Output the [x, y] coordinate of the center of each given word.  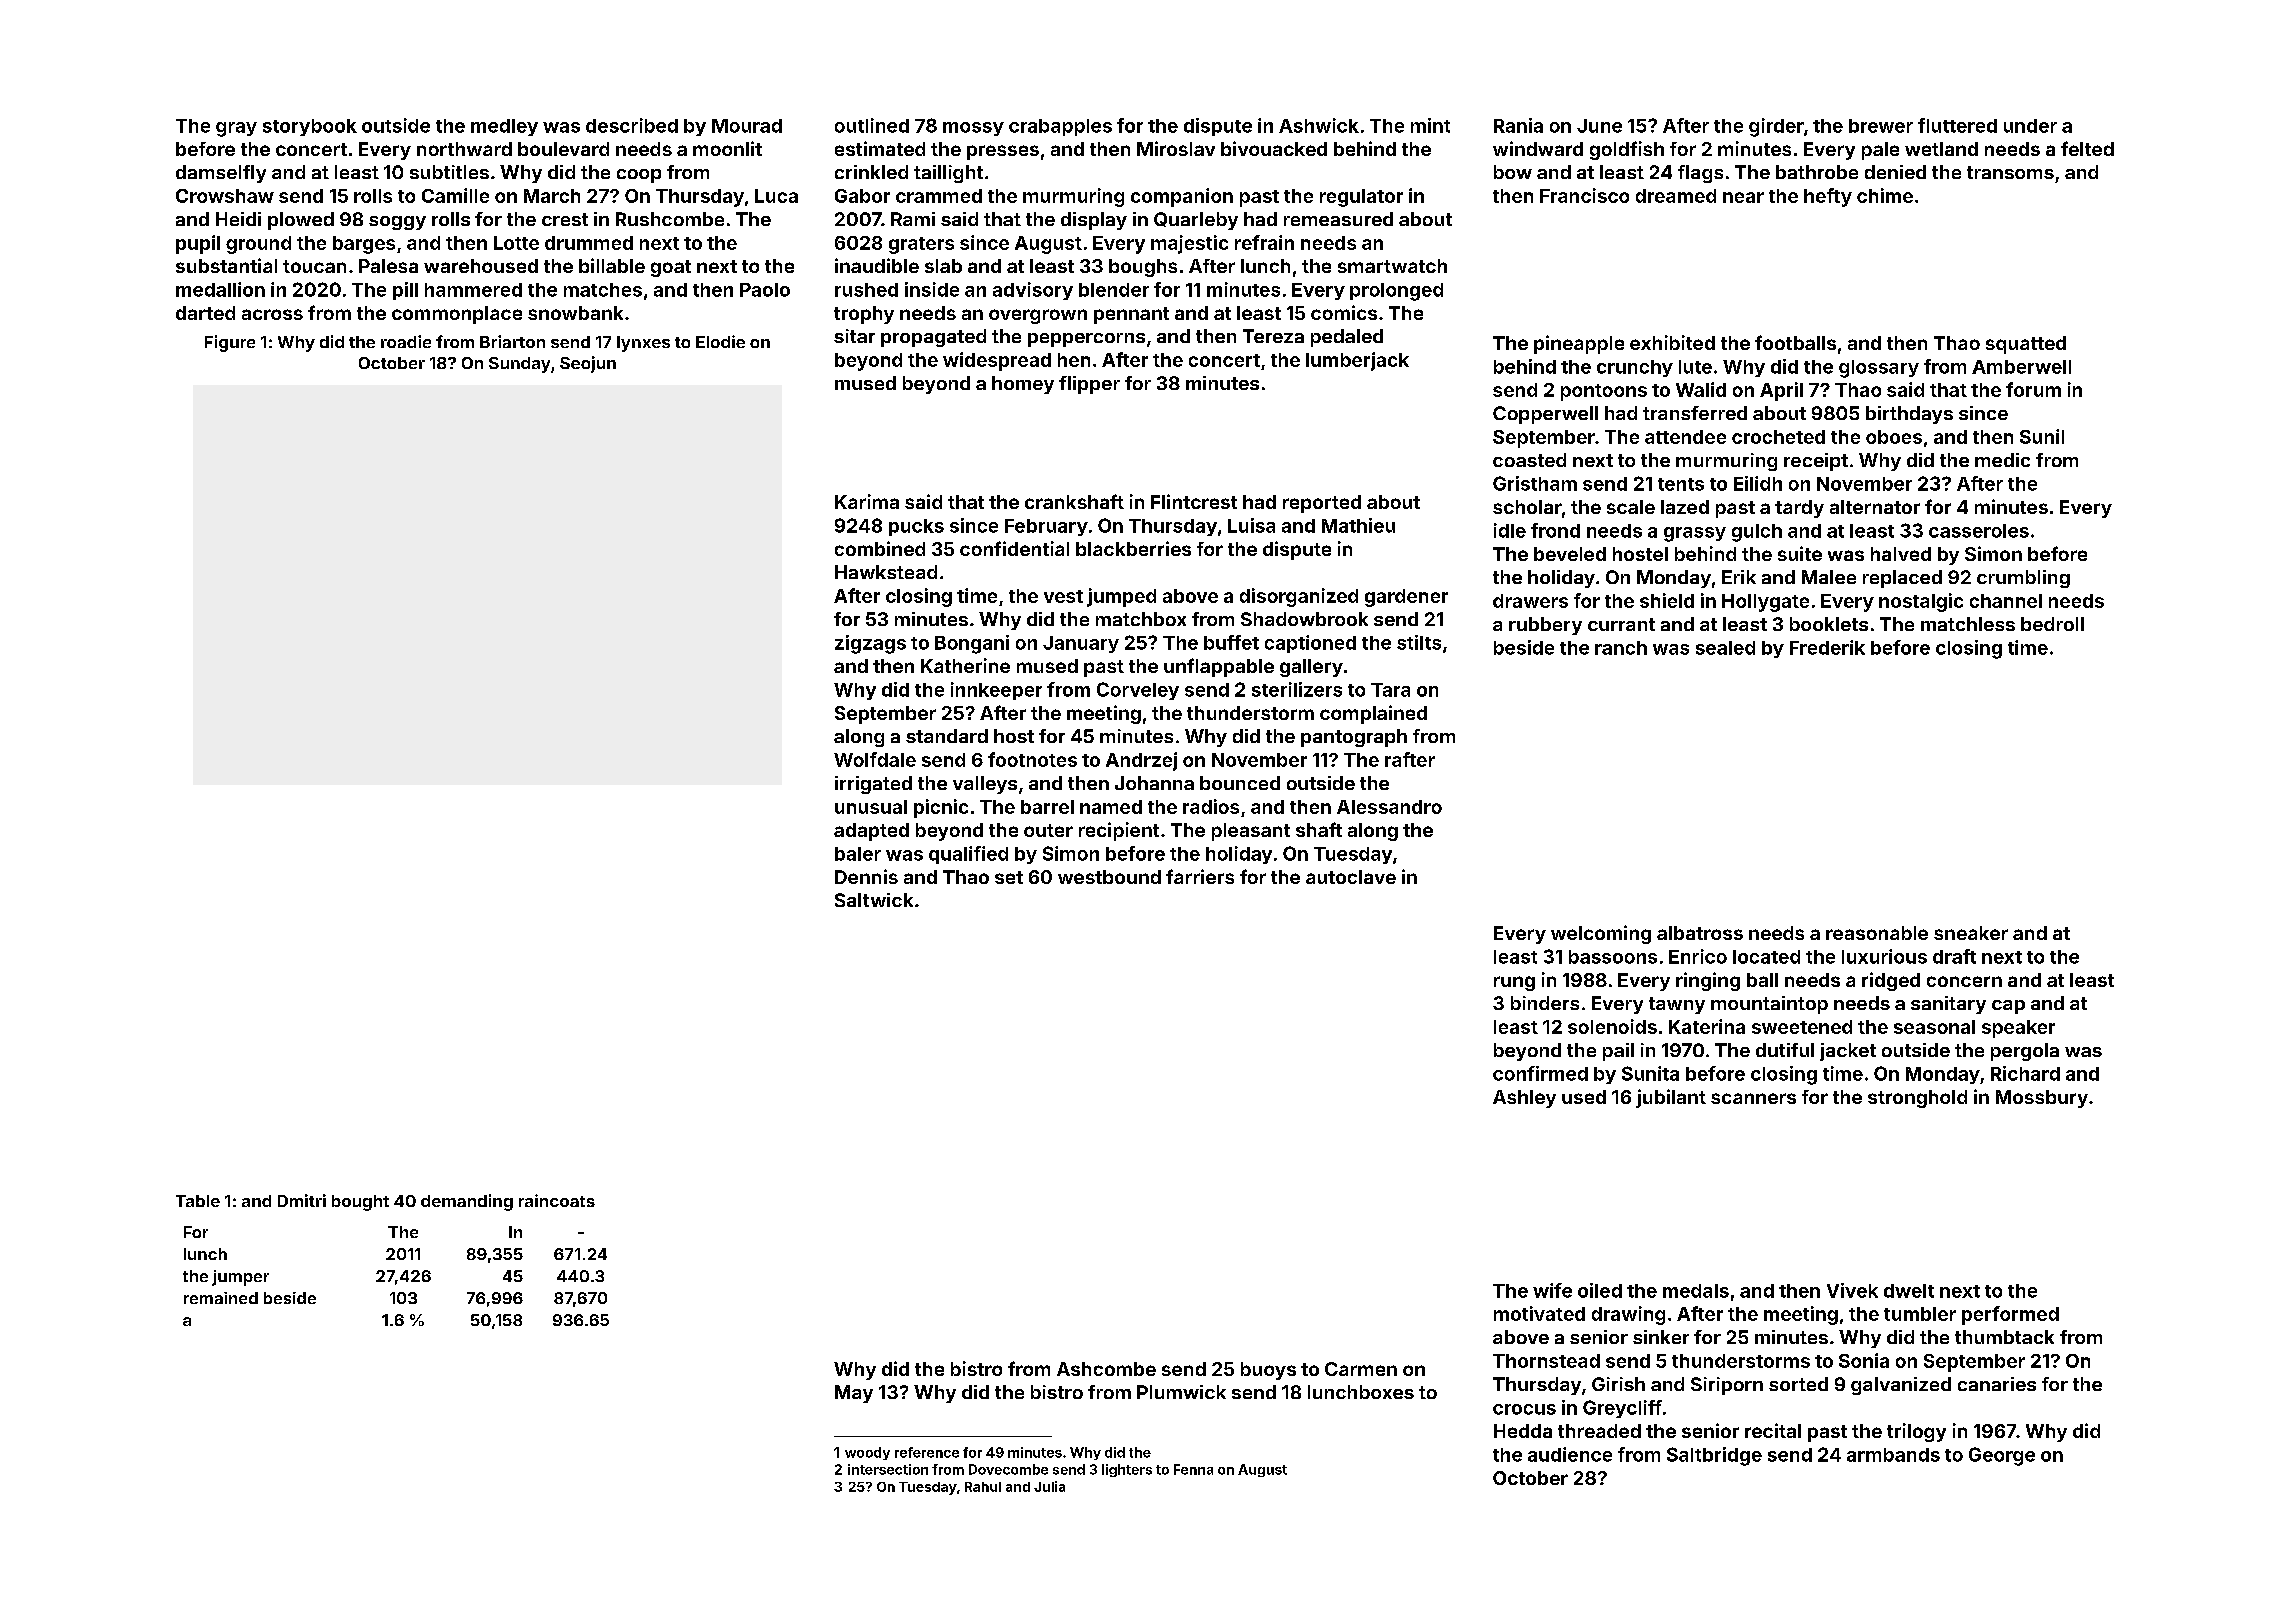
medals [1696, 1291]
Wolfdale [875, 759]
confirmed [1540, 1073]
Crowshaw [225, 196]
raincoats [557, 1200]
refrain [1264, 242]
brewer [1881, 126]
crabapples [1060, 127]
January [1081, 644]
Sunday [519, 365]
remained [221, 1298]
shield [1667, 600]
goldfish [1627, 150]
